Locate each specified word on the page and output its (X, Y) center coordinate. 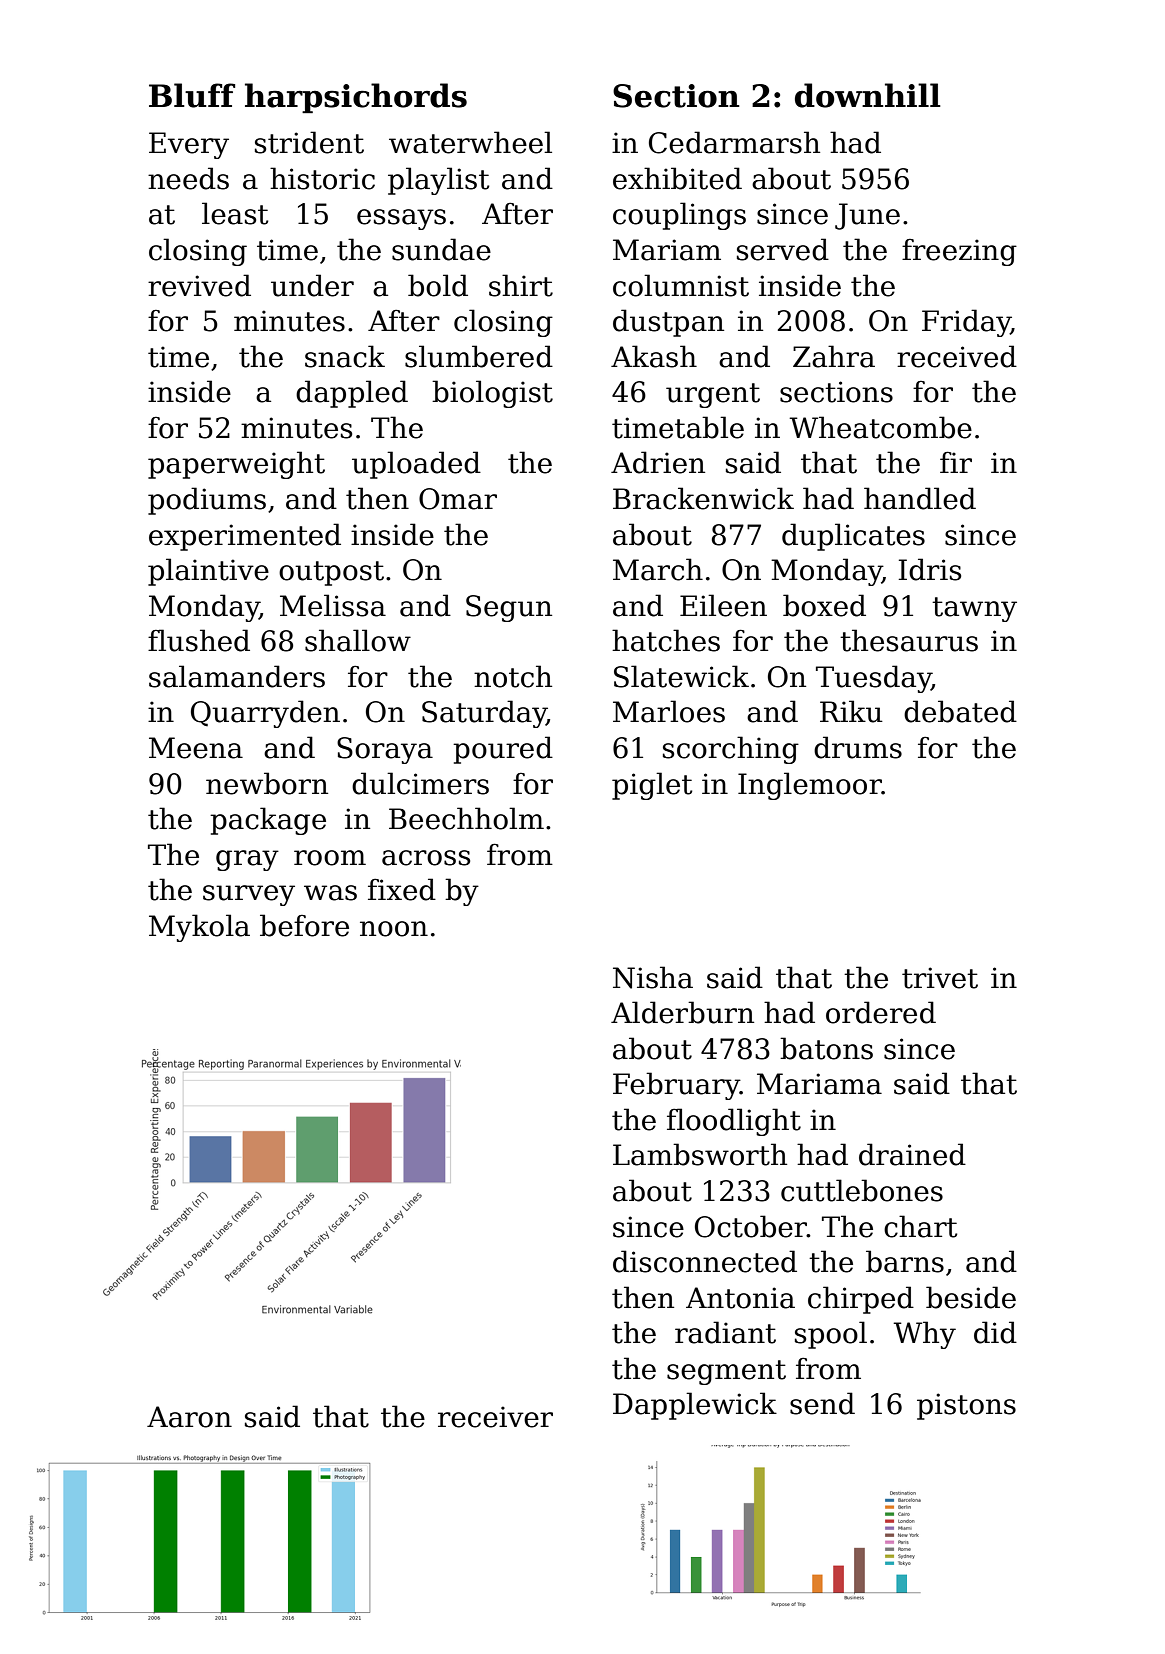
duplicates (853, 537)
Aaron (189, 1417)
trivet (940, 978)
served (783, 249)
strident (309, 142)
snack (345, 356)
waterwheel (470, 142)
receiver (495, 1417)
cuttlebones (862, 1190)
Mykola (199, 928)
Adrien (658, 462)
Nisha (653, 977)
